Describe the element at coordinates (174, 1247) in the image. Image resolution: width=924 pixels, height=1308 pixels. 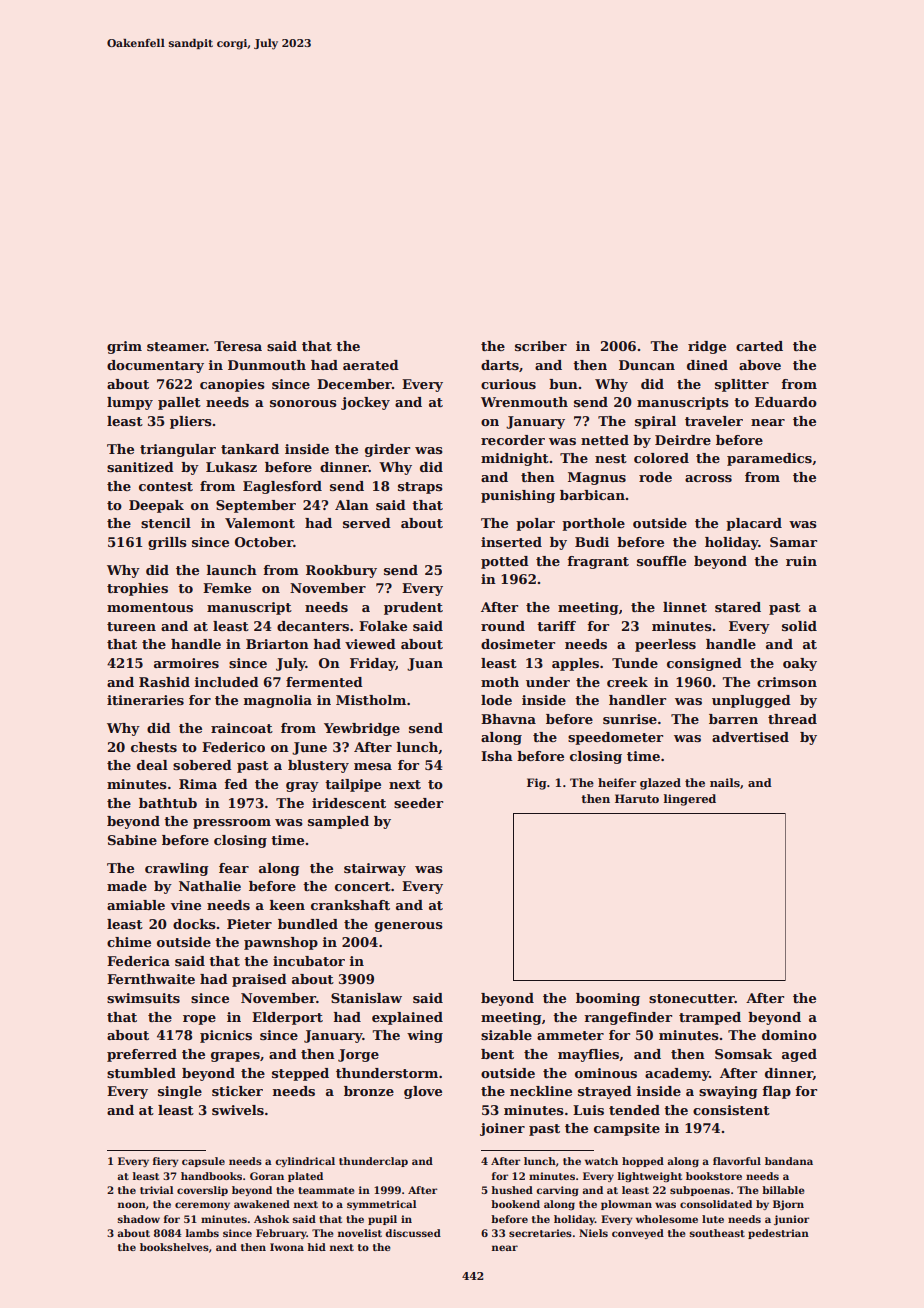
I see `bookshelves` at that location.
